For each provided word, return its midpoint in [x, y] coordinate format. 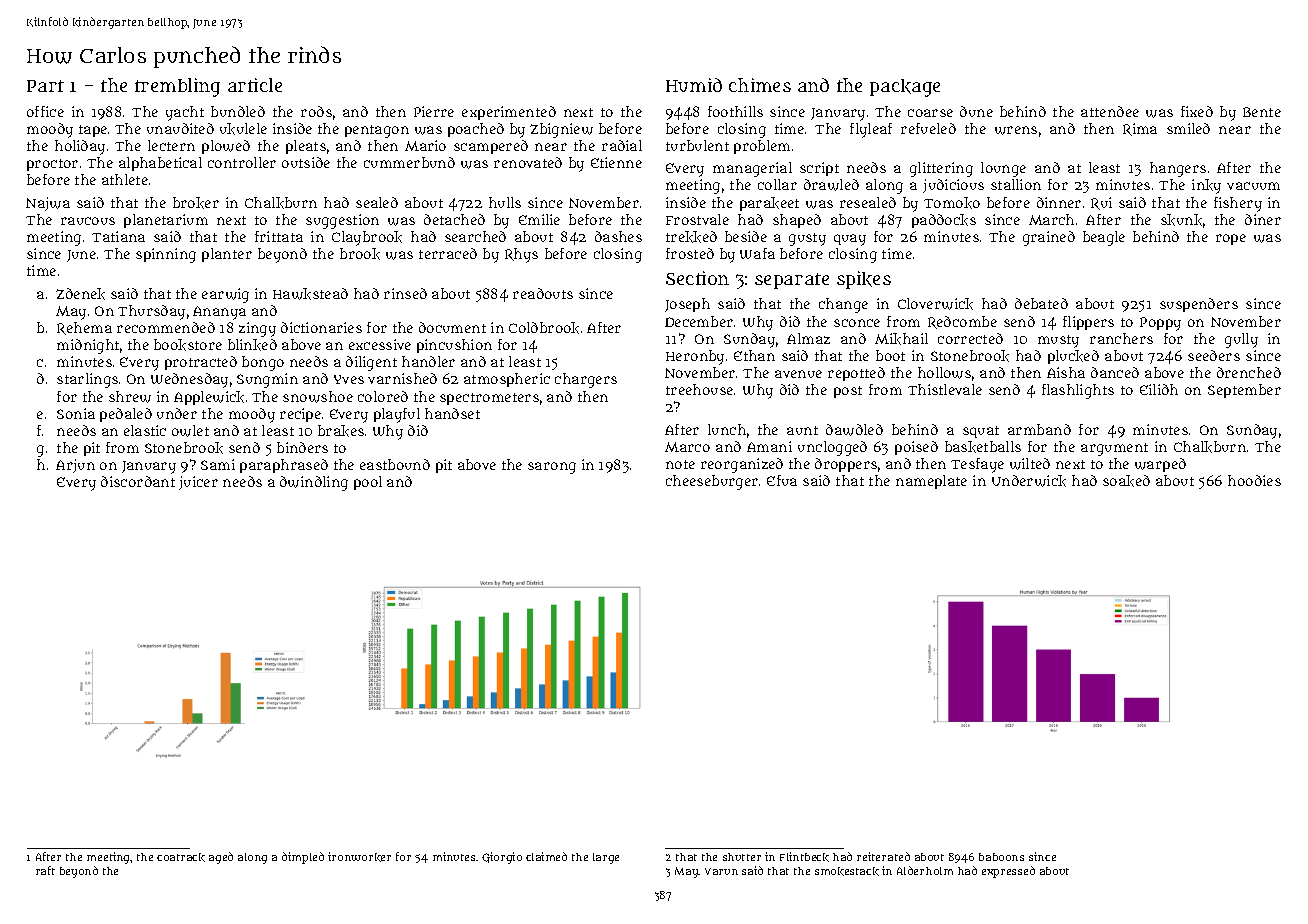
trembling [177, 87]
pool [368, 483]
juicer [198, 483]
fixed [1197, 111]
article [255, 85]
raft [45, 870]
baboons [1001, 857]
